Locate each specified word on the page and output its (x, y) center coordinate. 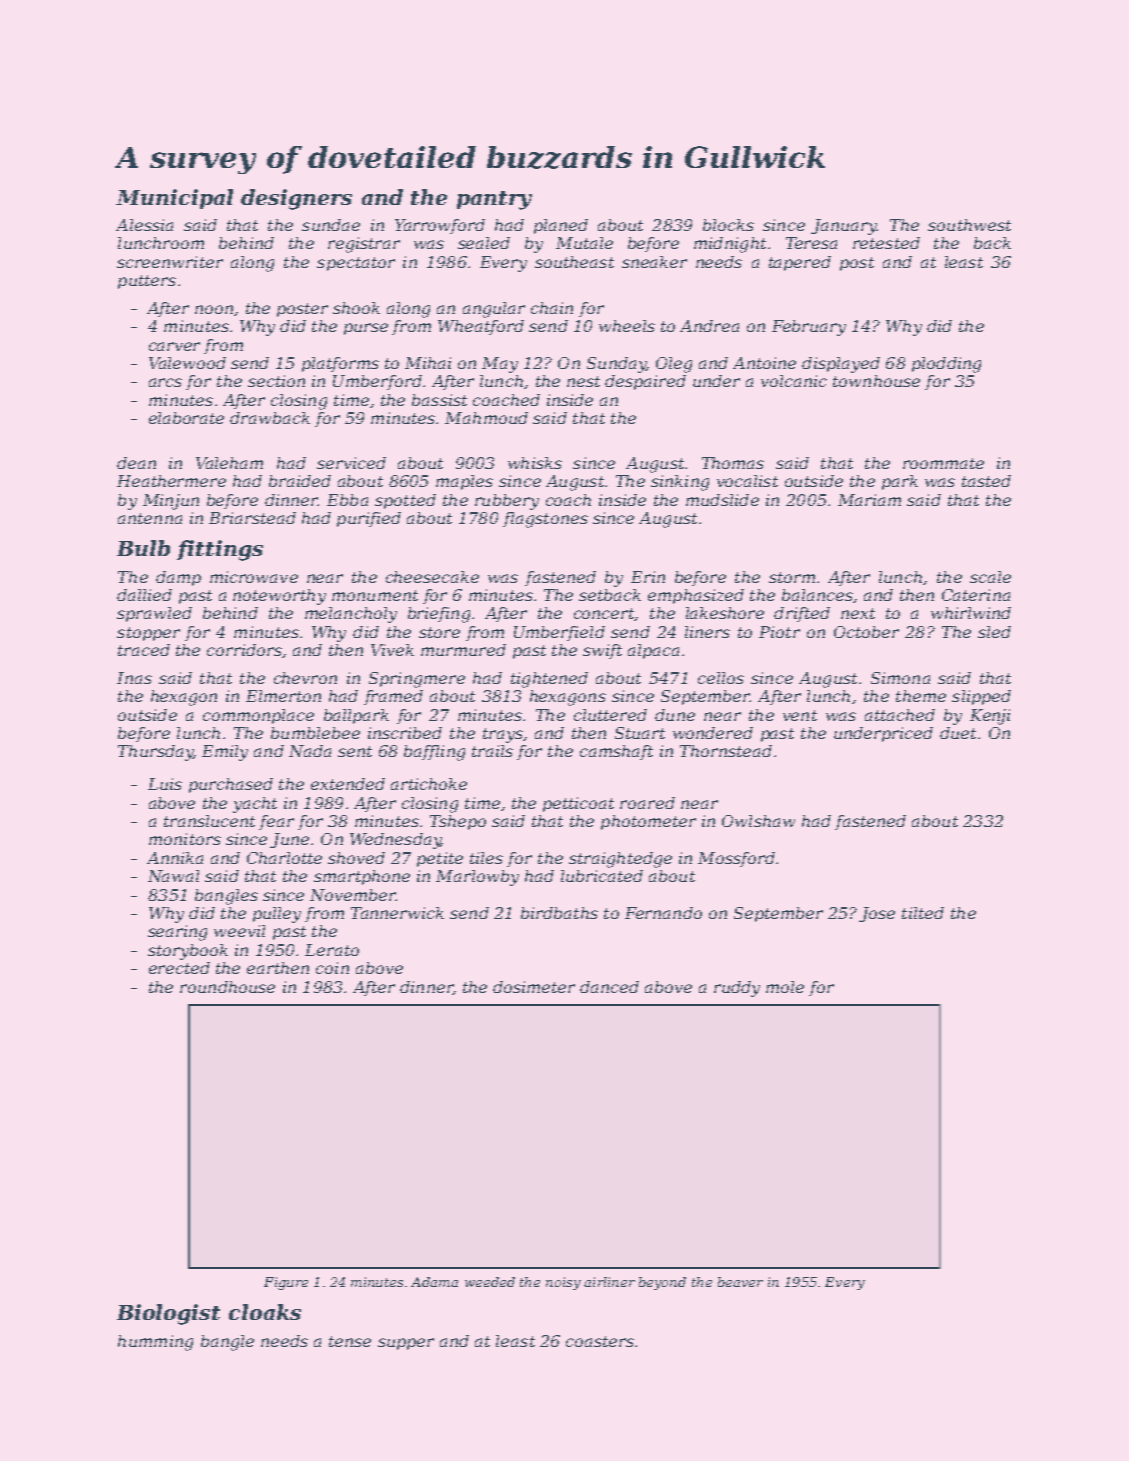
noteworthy (279, 597)
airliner (609, 1282)
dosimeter (534, 987)
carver (174, 346)
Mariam (869, 500)
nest (583, 381)
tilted (923, 913)
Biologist (168, 1314)
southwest (969, 225)
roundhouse (227, 987)
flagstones (545, 520)
